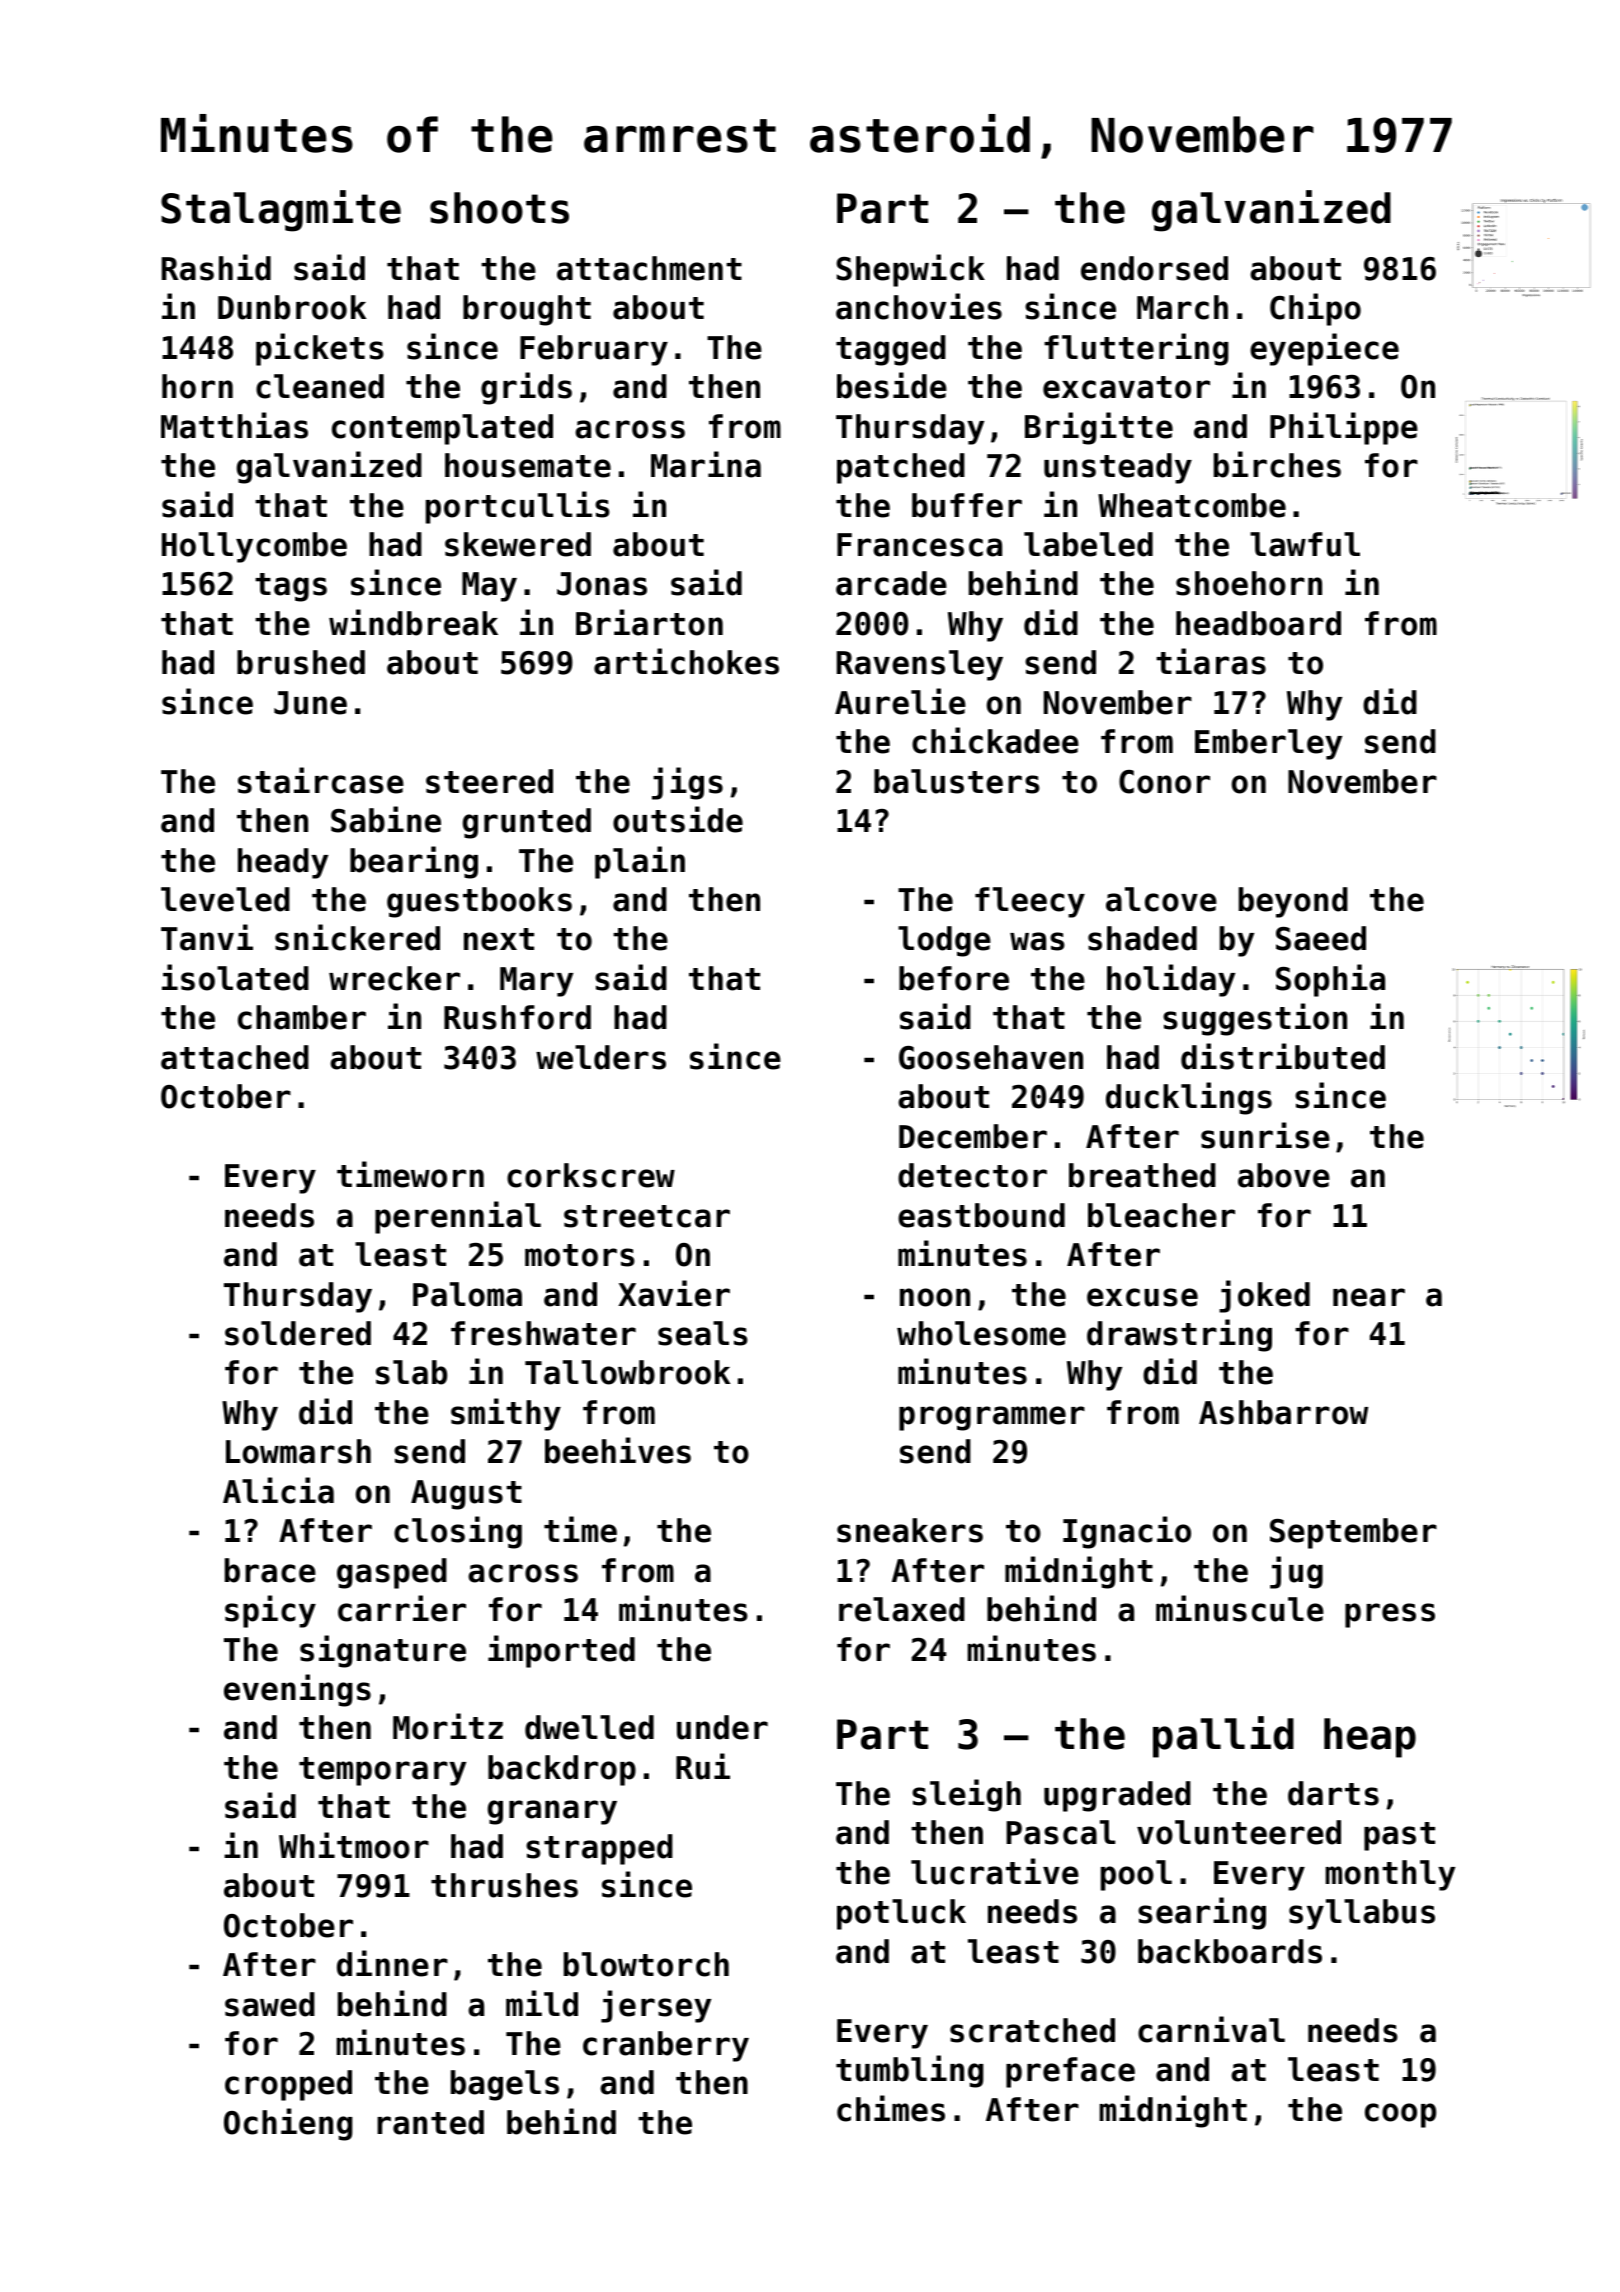 The height and width of the screenshot is (2292, 1620). Describe the element at coordinates (298, 1333) in the screenshot. I see `soldered` at that location.
